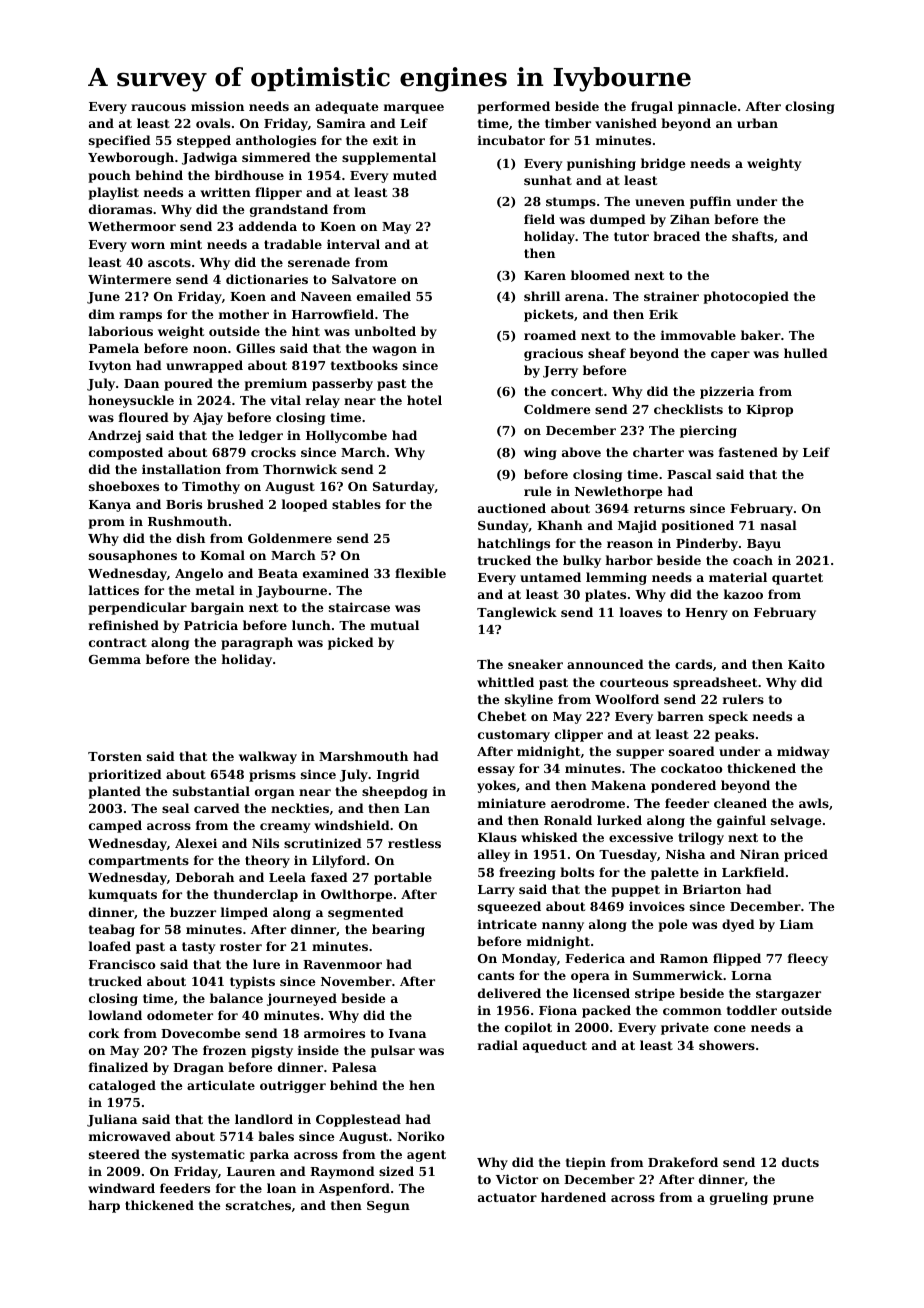 The width and height of the screenshot is (924, 1308). I want to click on picked, so click(351, 643).
